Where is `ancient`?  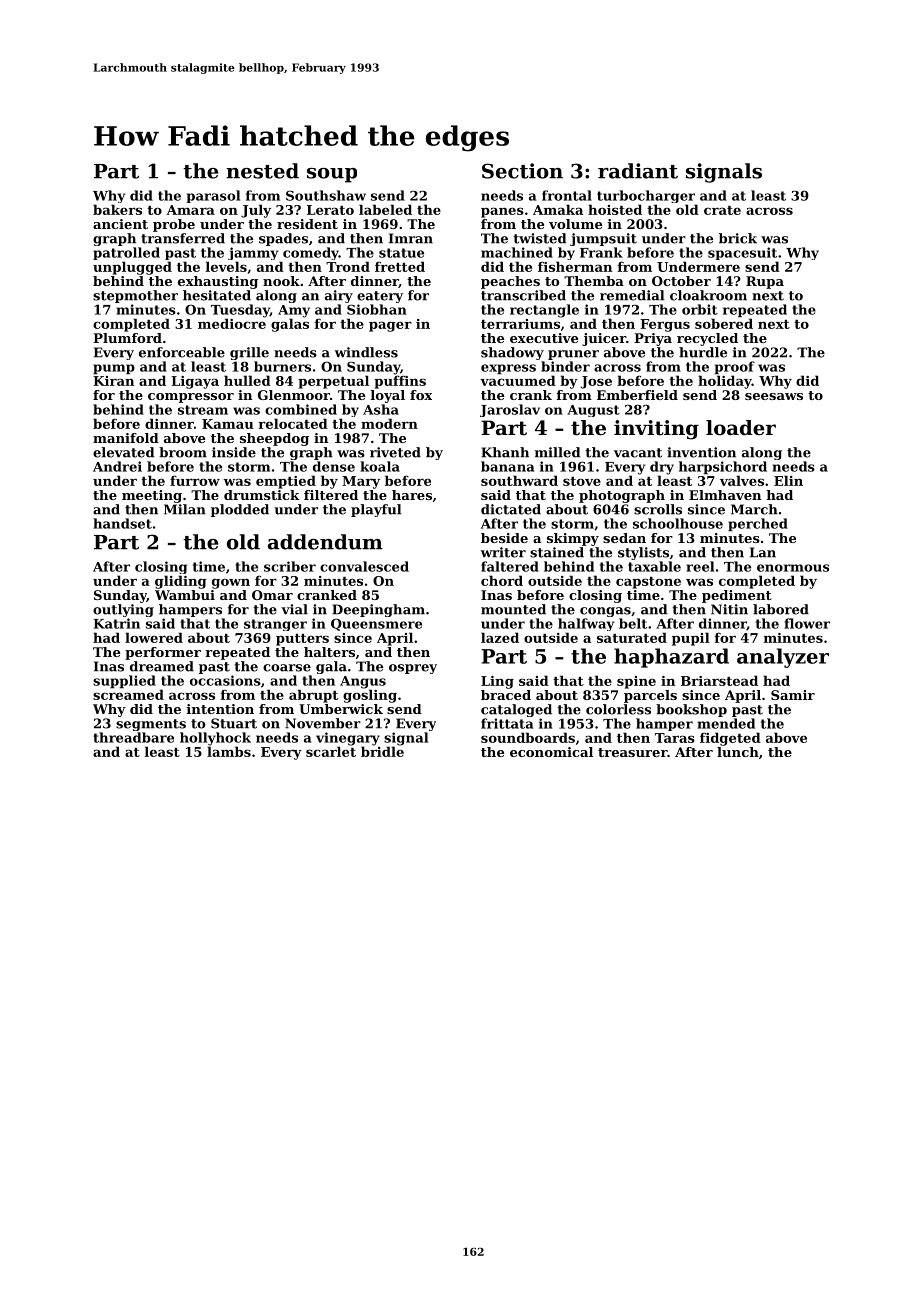
ancient is located at coordinates (120, 224).
